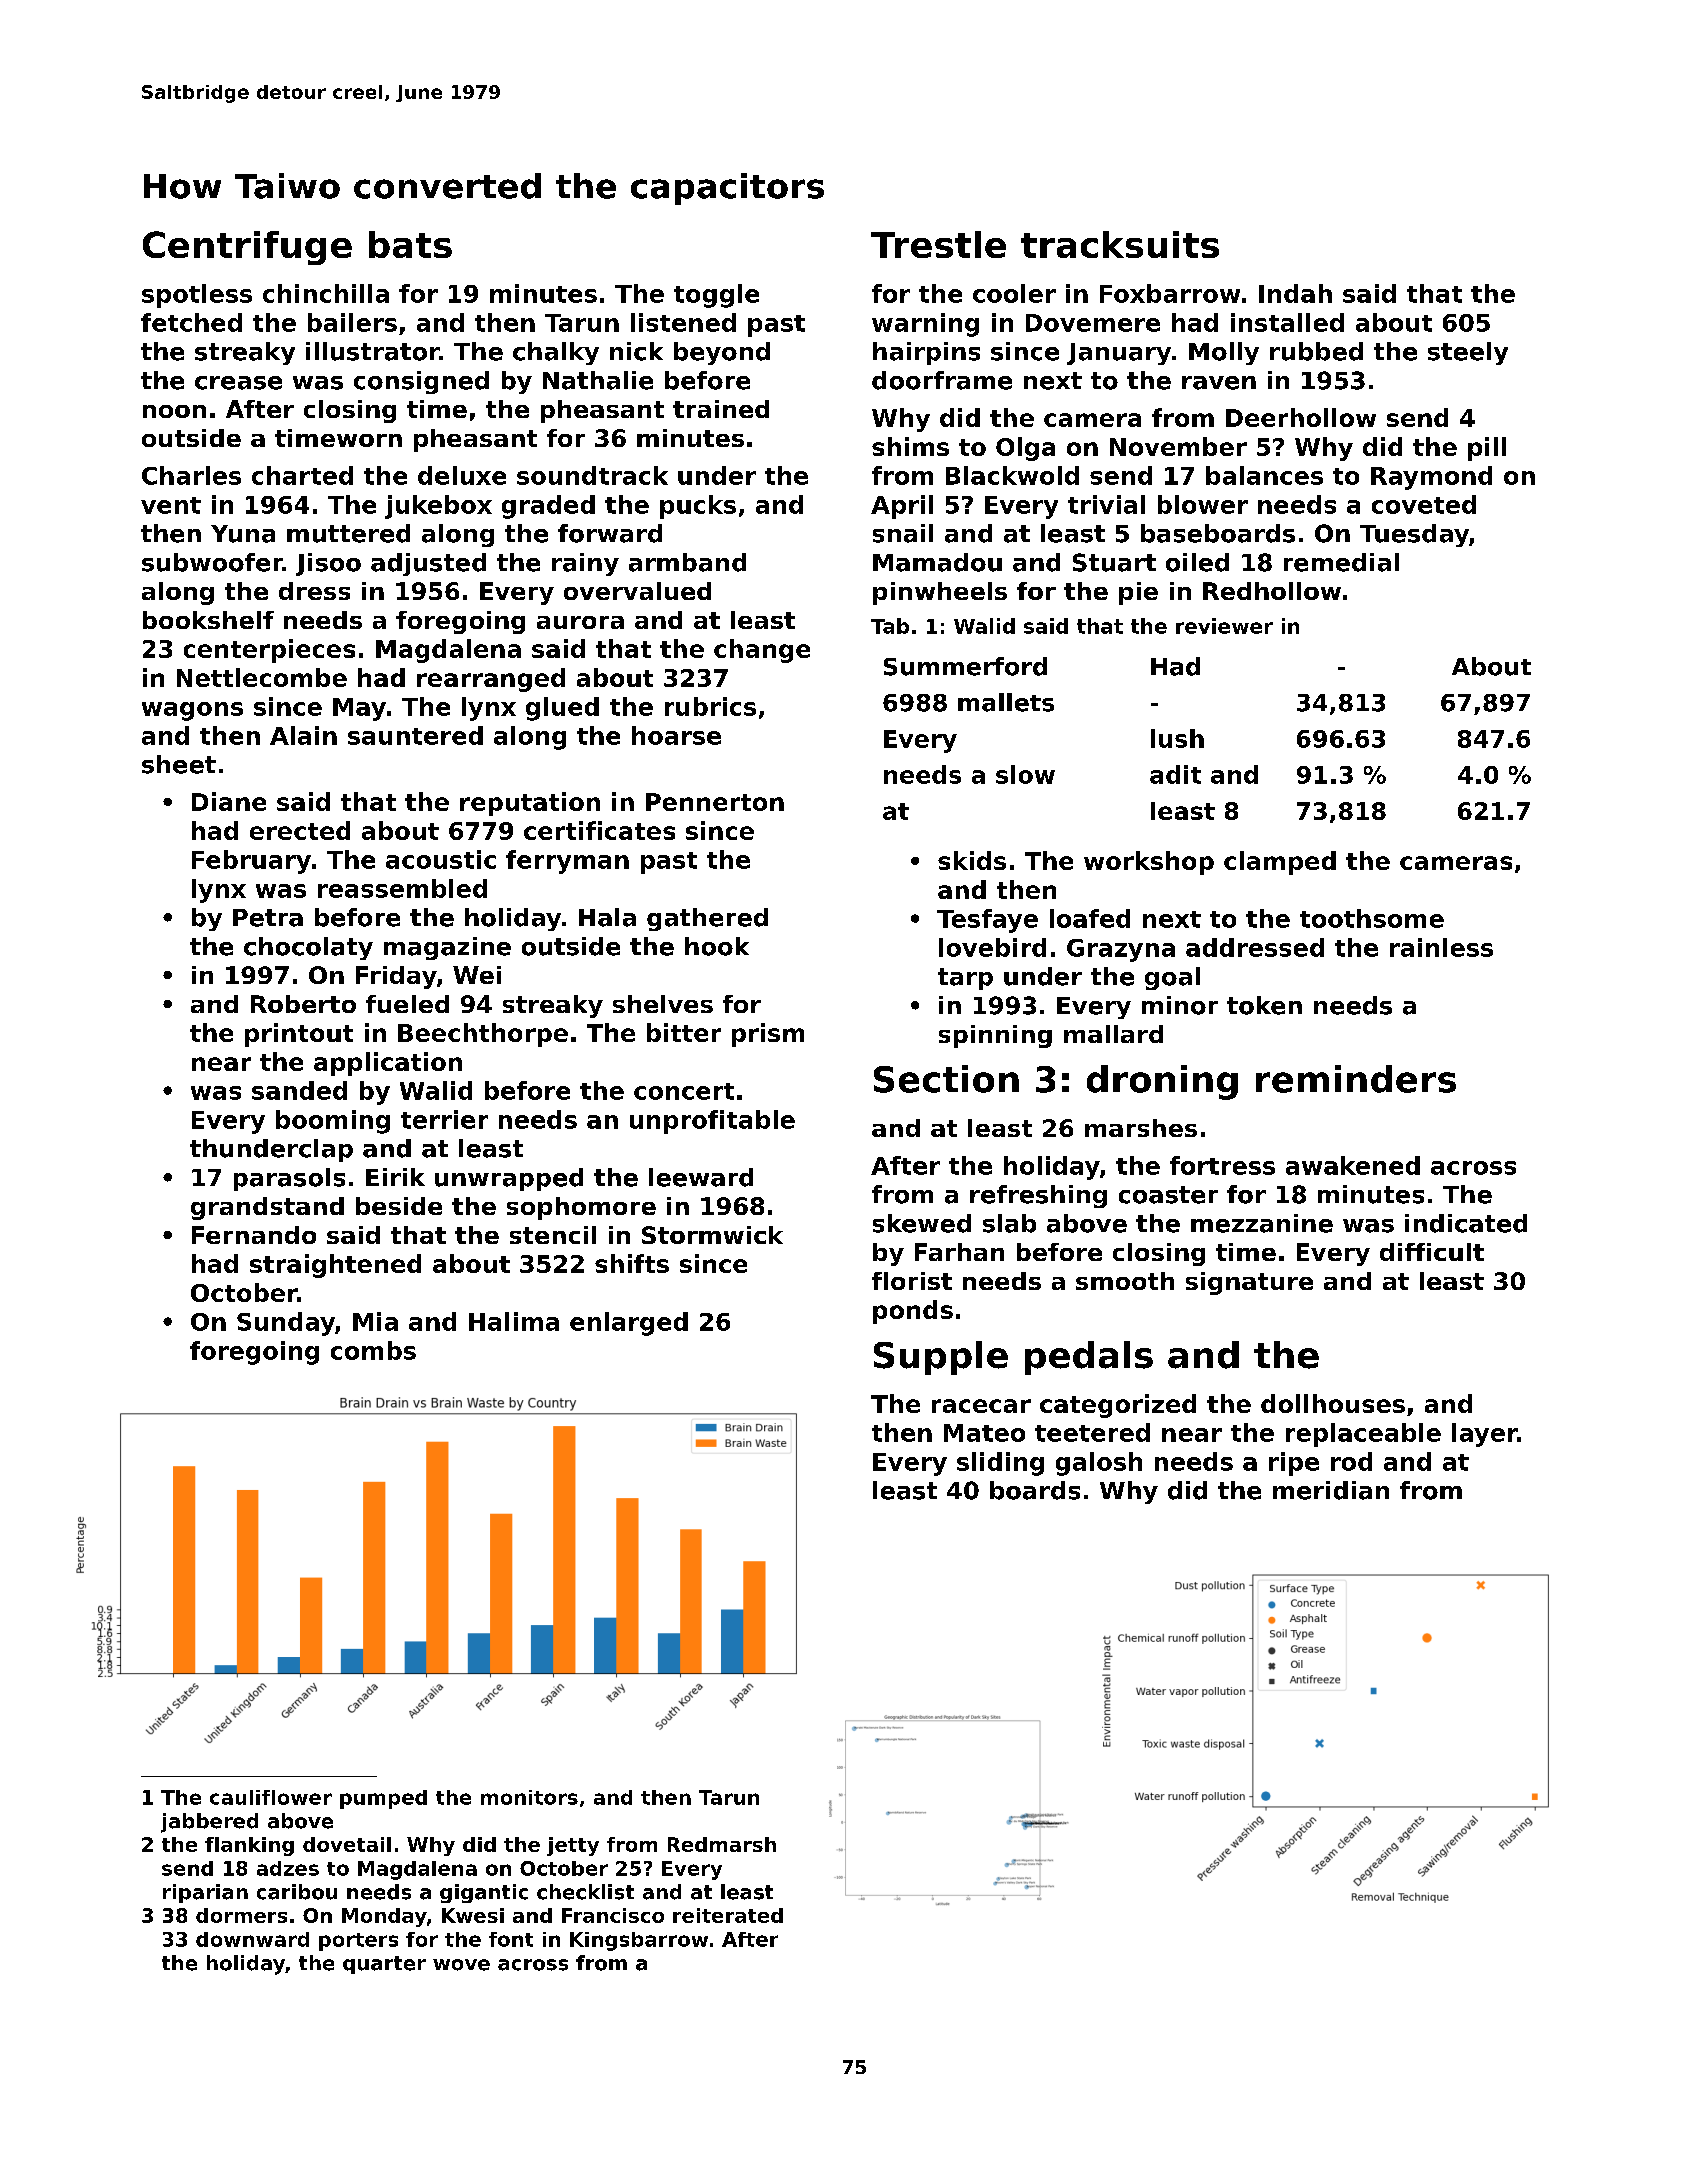 The image size is (1683, 2178). What do you see at coordinates (428, 564) in the screenshot?
I see `adjusted` at bounding box center [428, 564].
